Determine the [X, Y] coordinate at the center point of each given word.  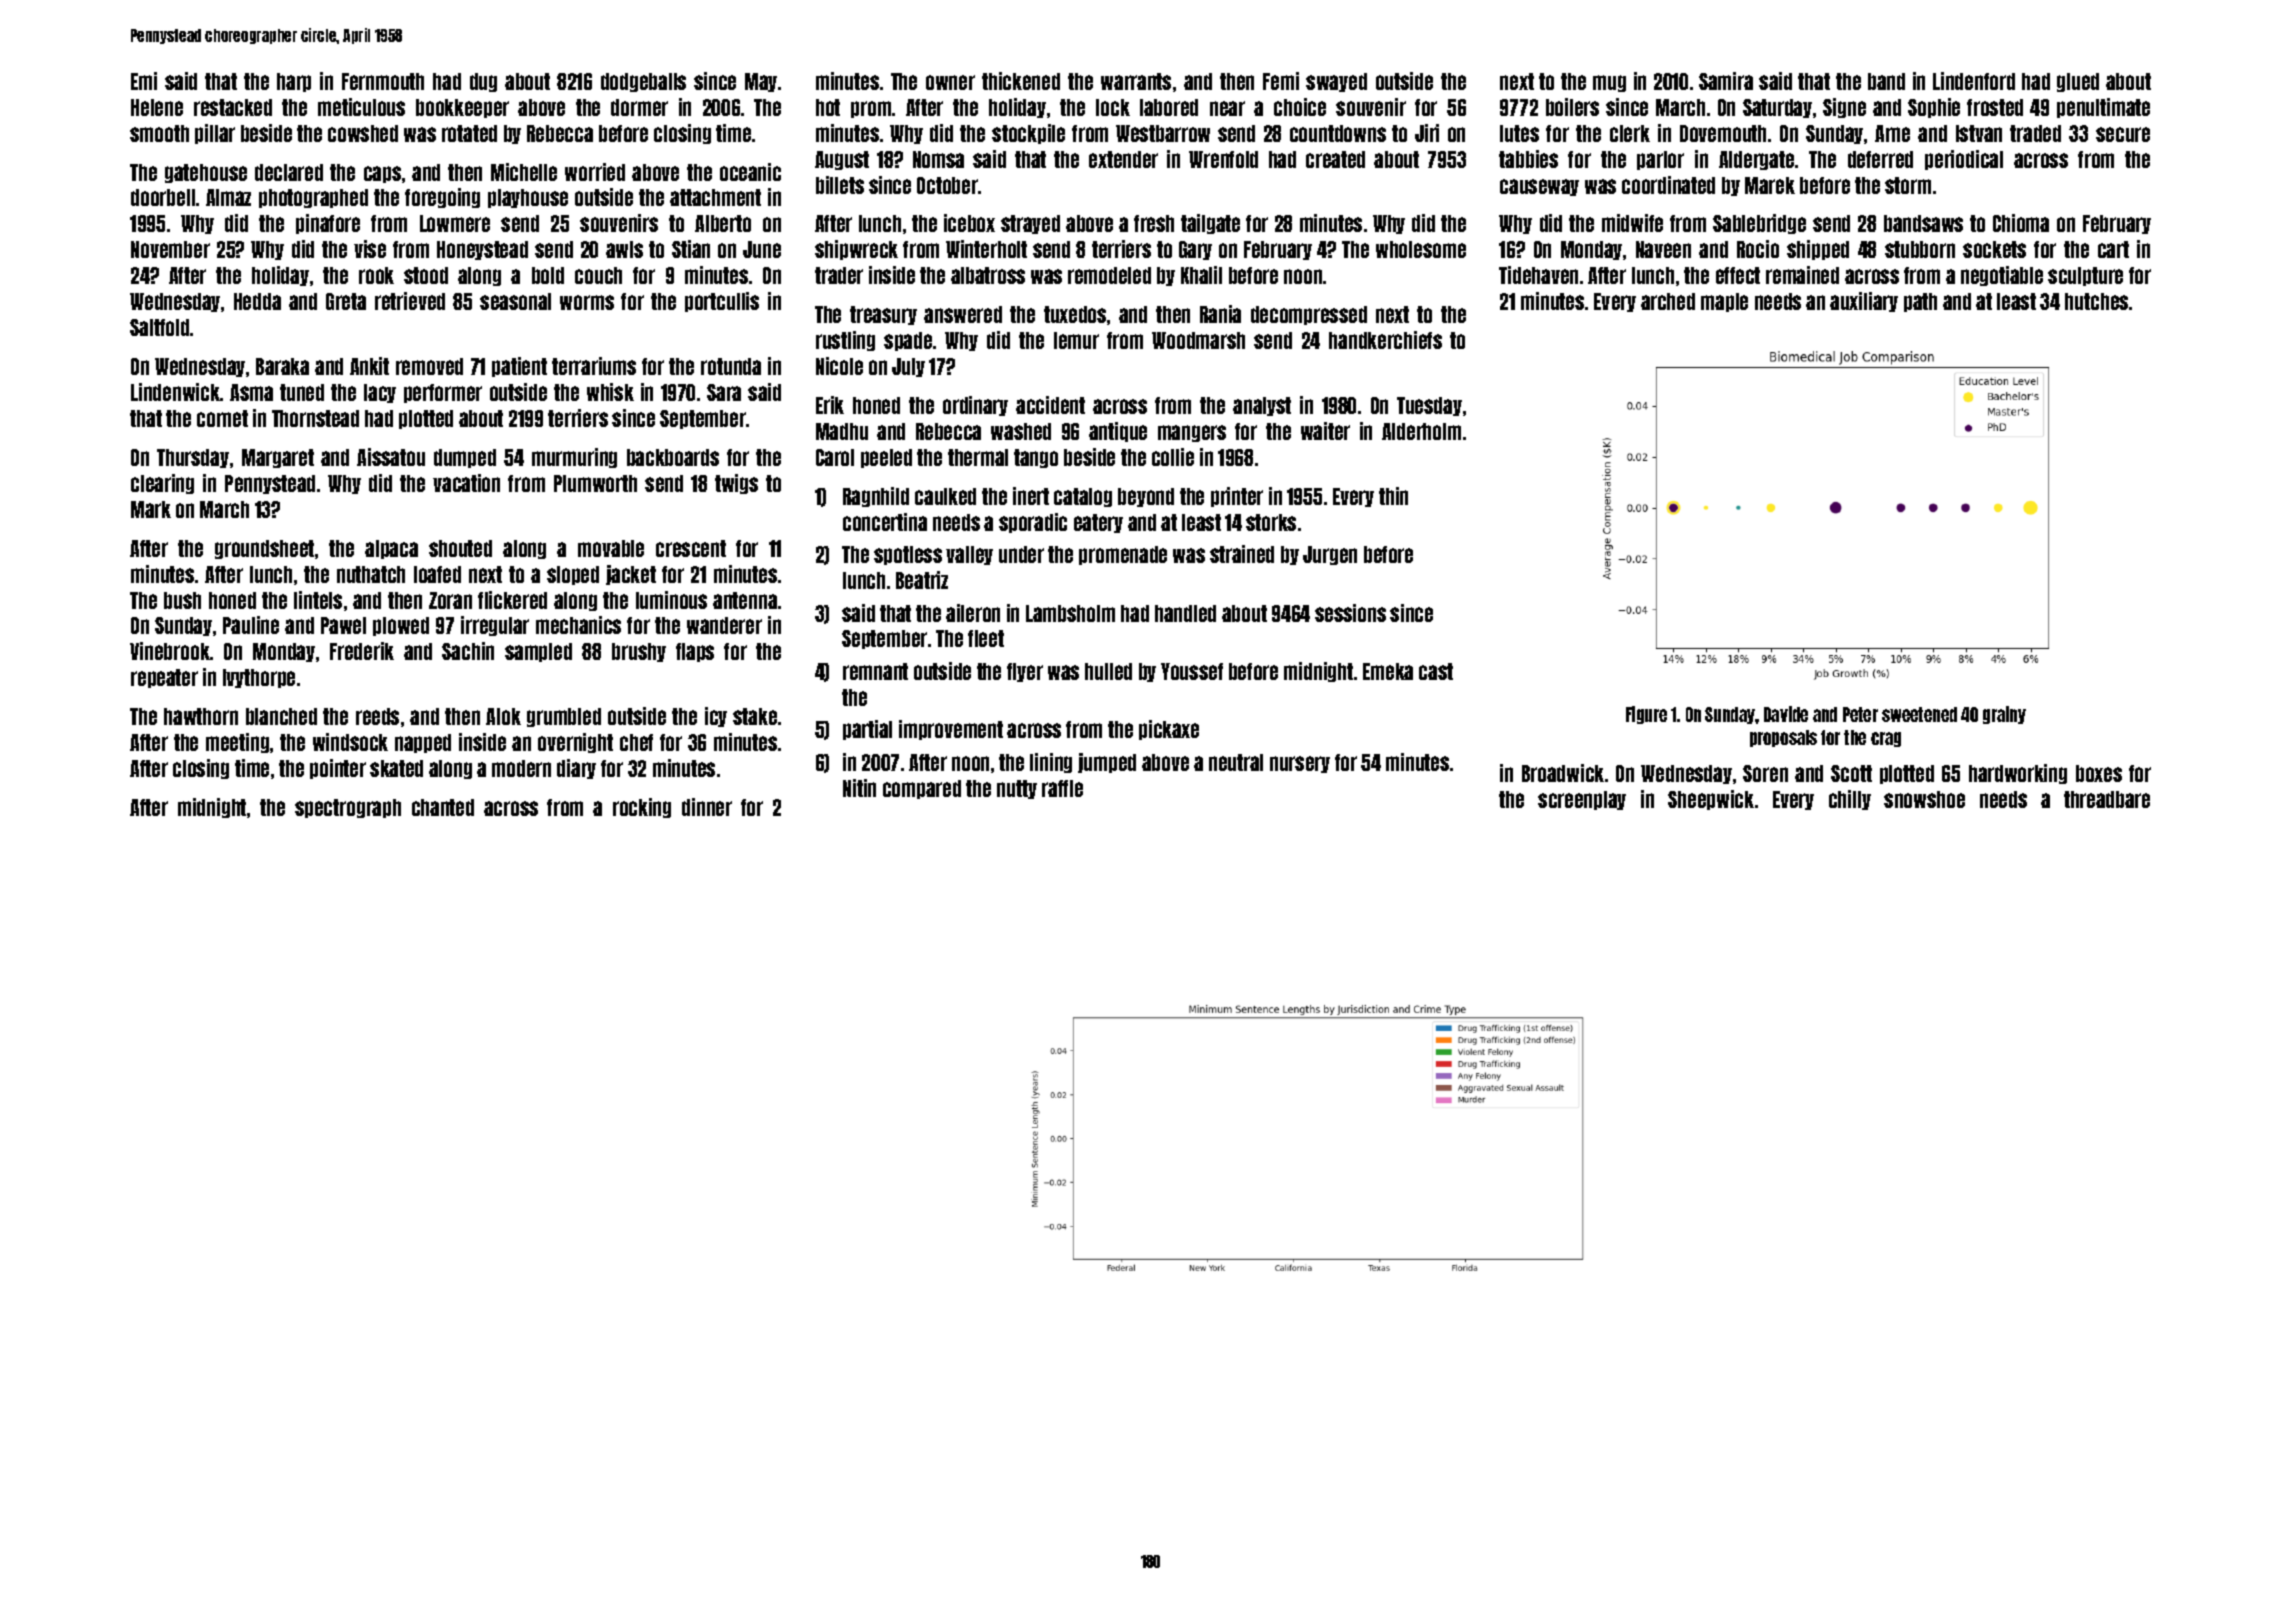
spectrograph [348, 808]
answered [963, 314]
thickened [1021, 81]
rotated [469, 133]
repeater [164, 678]
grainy [2004, 715]
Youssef [1192, 671]
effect [1738, 275]
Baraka [282, 366]
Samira [1726, 81]
